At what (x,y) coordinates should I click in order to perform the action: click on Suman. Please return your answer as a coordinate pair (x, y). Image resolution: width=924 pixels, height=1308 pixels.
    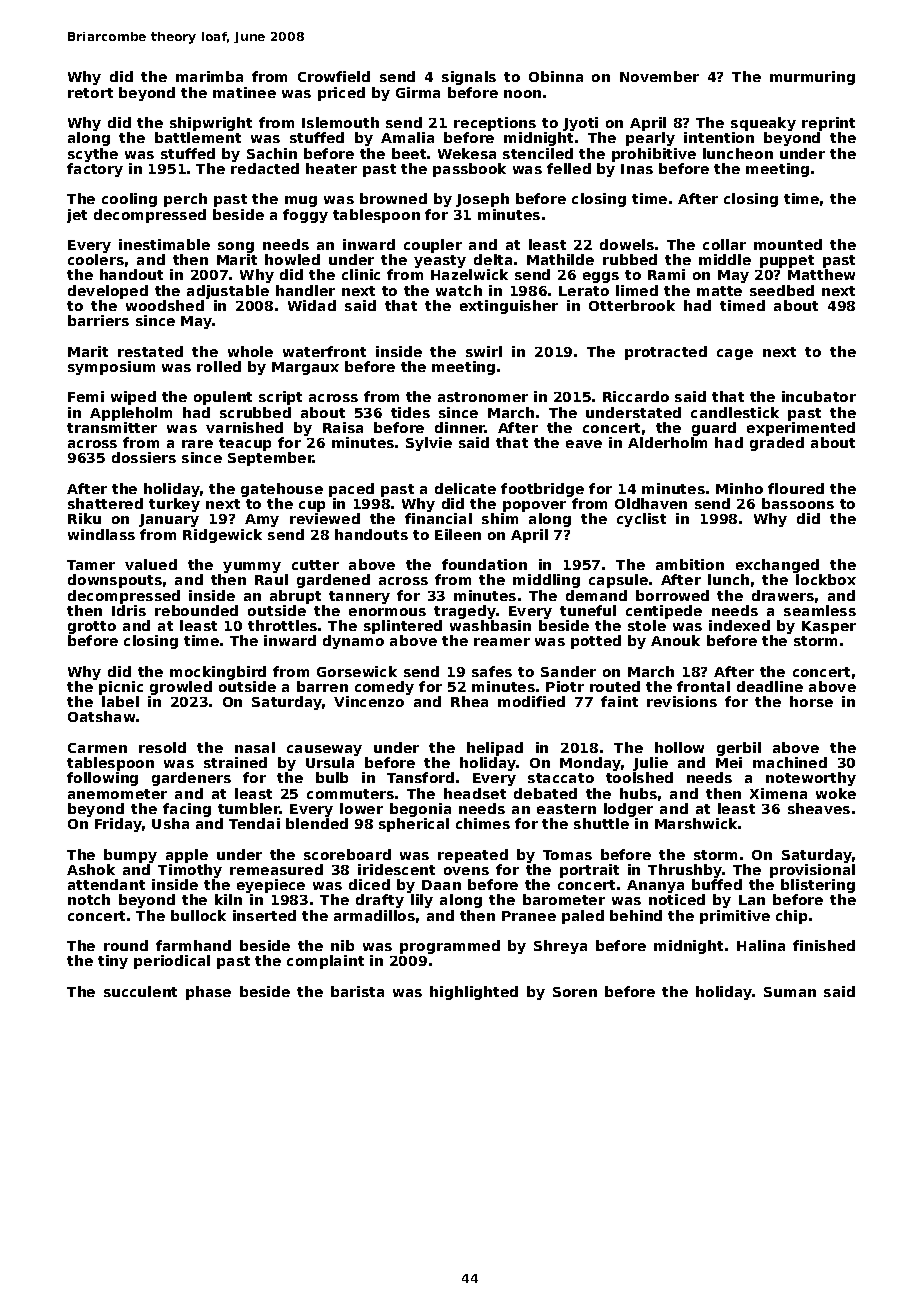
    Looking at the image, I should click on (790, 992).
